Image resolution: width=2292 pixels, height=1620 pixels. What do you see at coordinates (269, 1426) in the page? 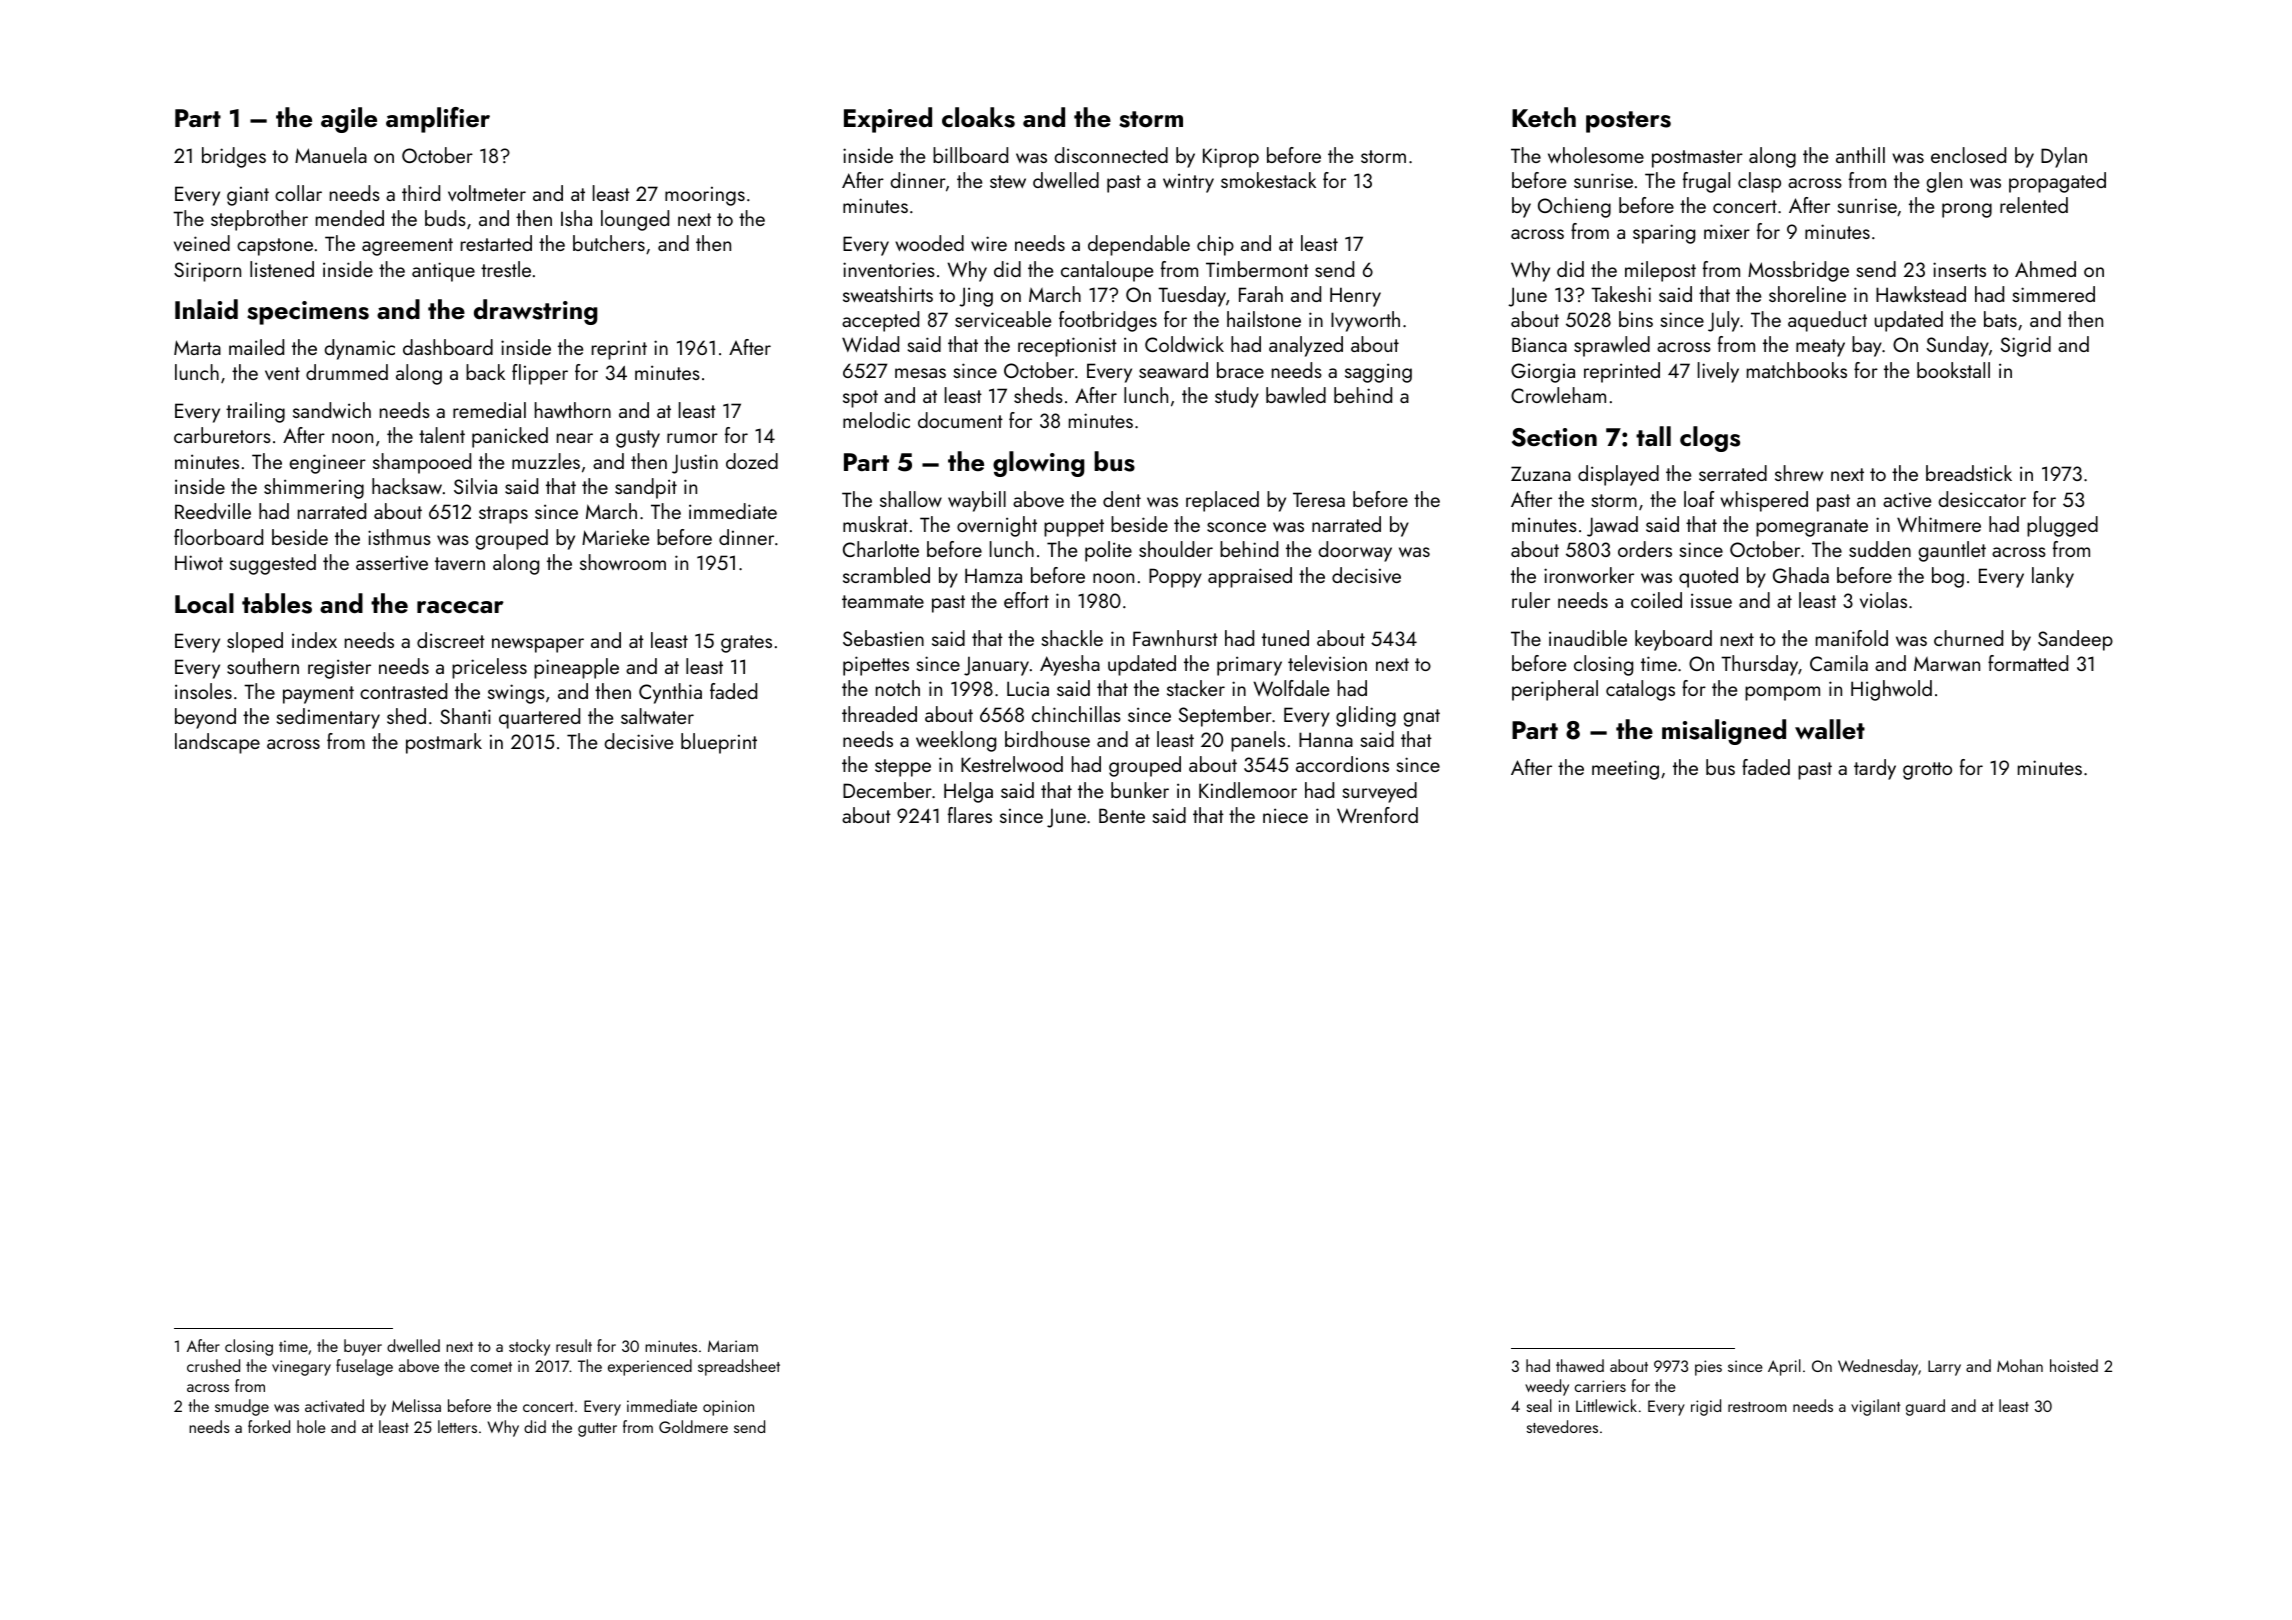
I see `forked` at bounding box center [269, 1426].
